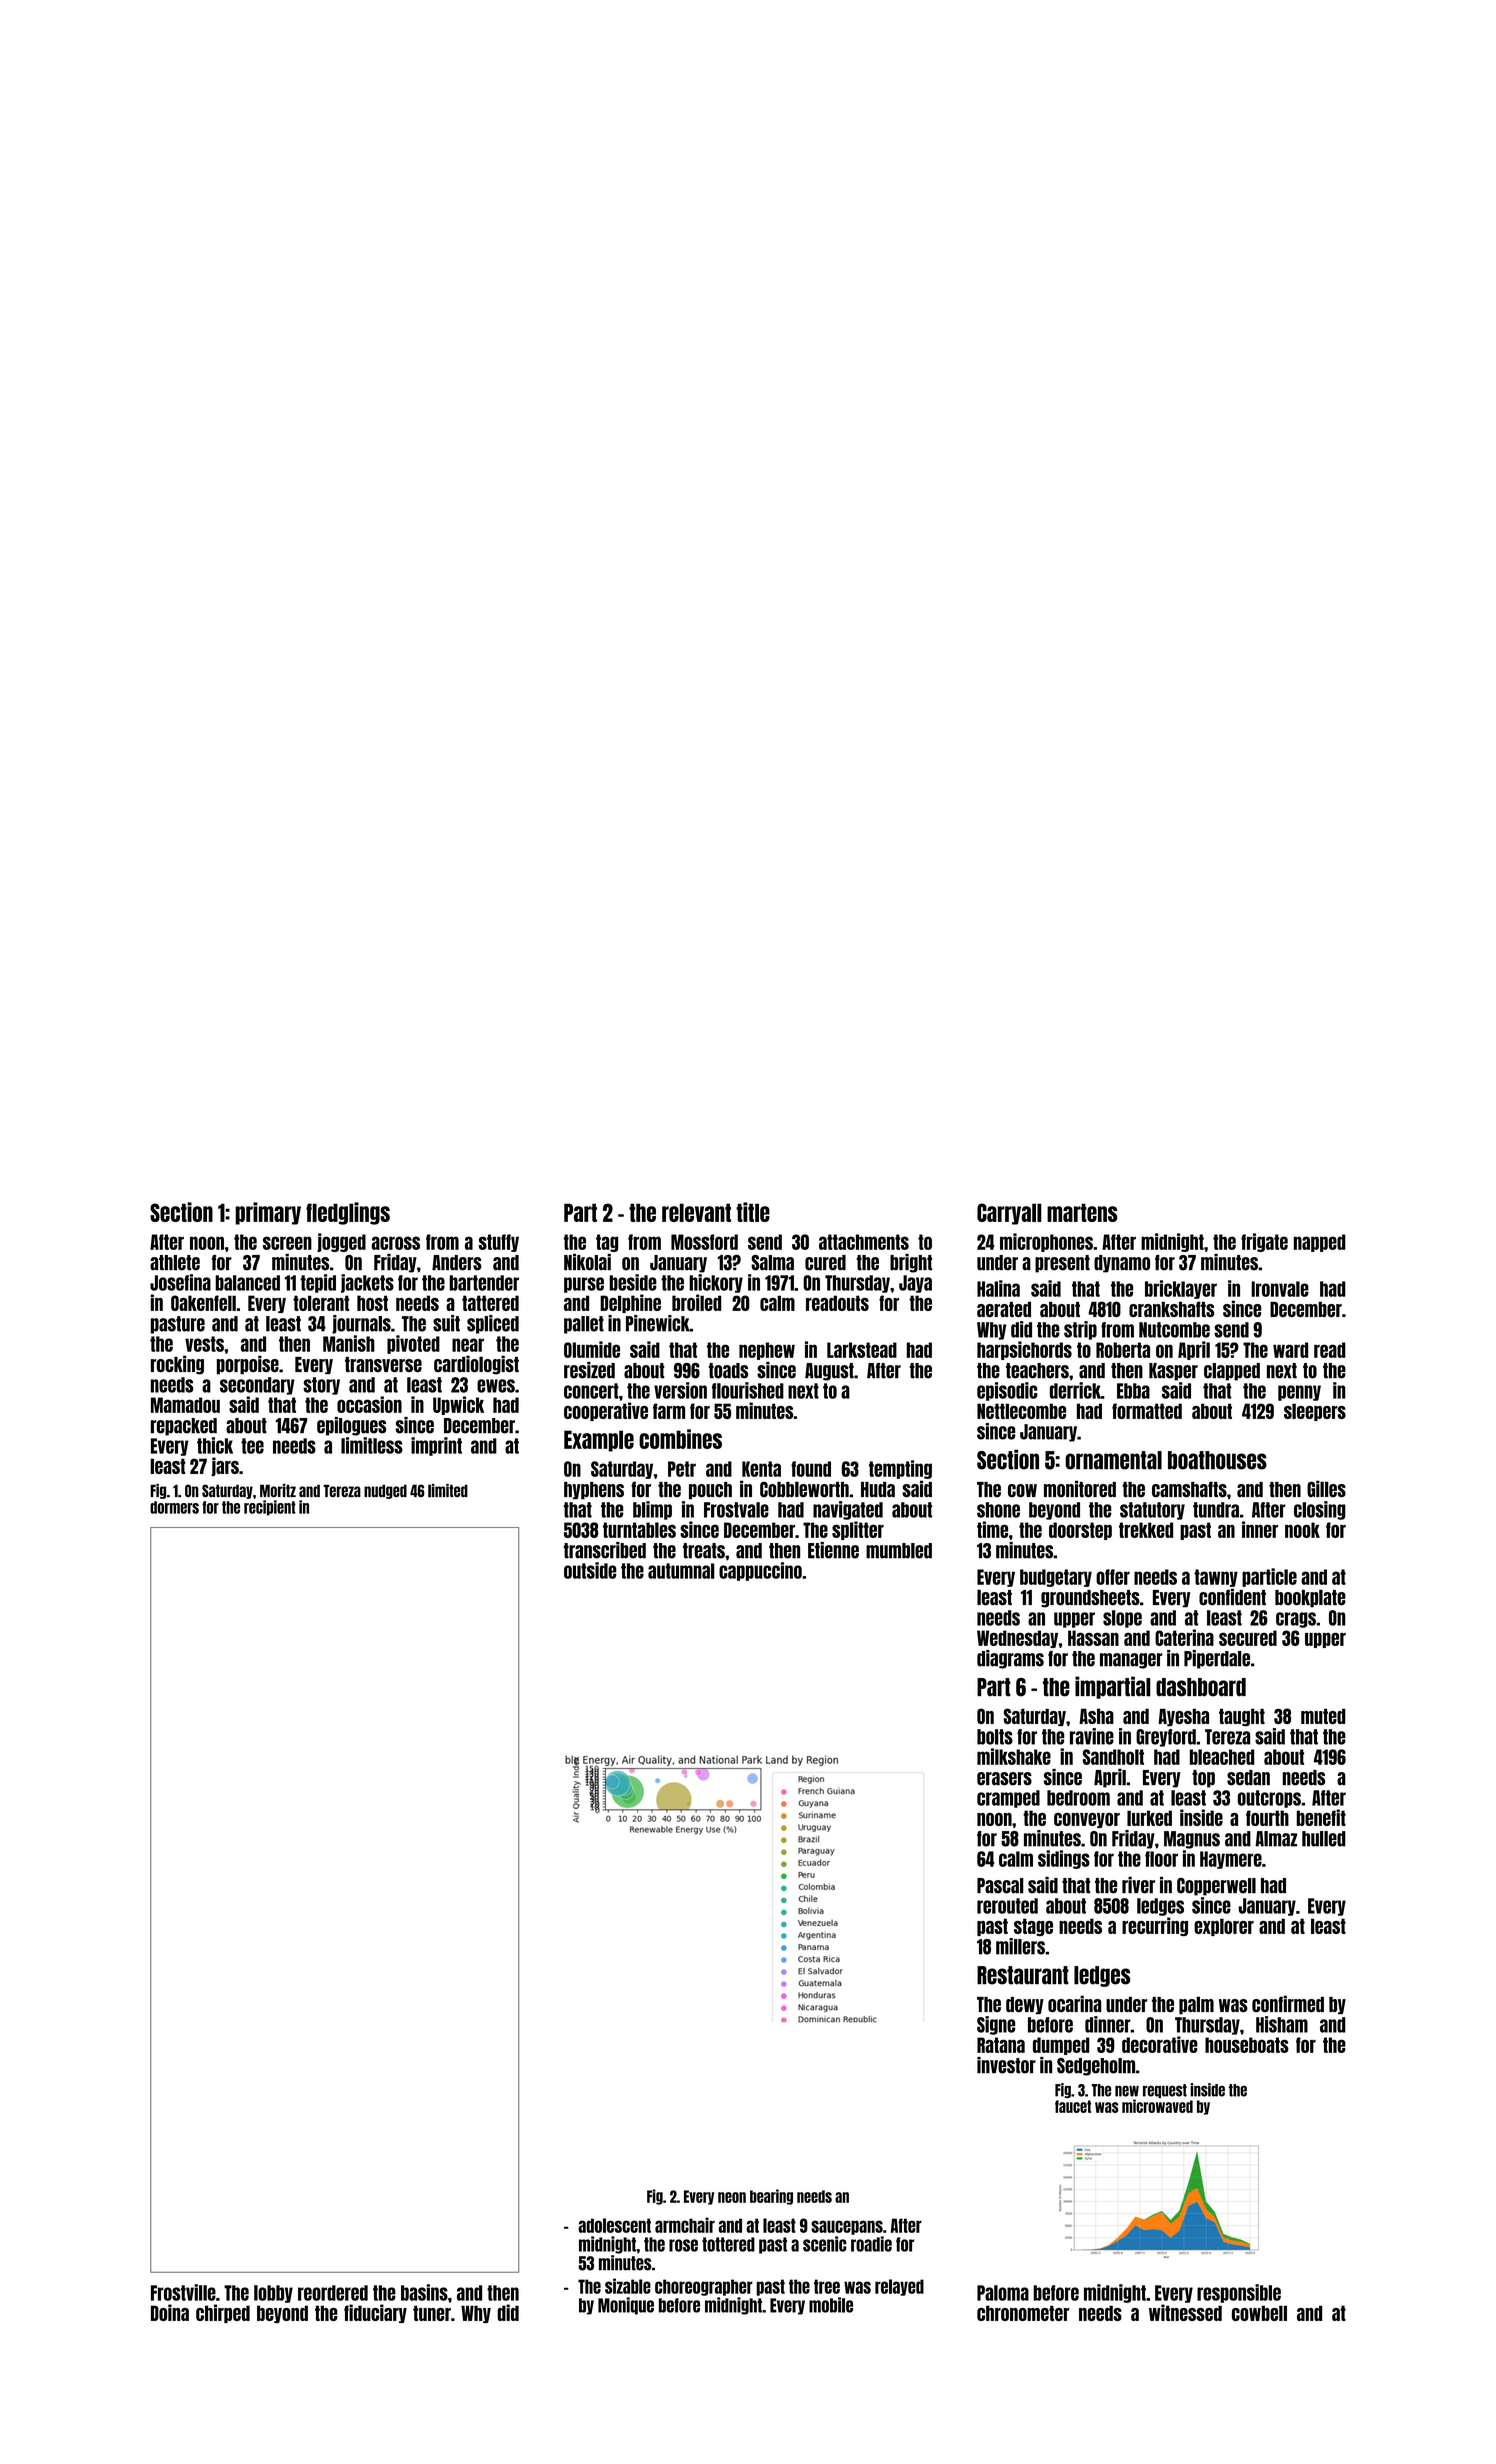 The height and width of the screenshot is (2464, 1496). What do you see at coordinates (1009, 1214) in the screenshot?
I see `Carryall` at bounding box center [1009, 1214].
